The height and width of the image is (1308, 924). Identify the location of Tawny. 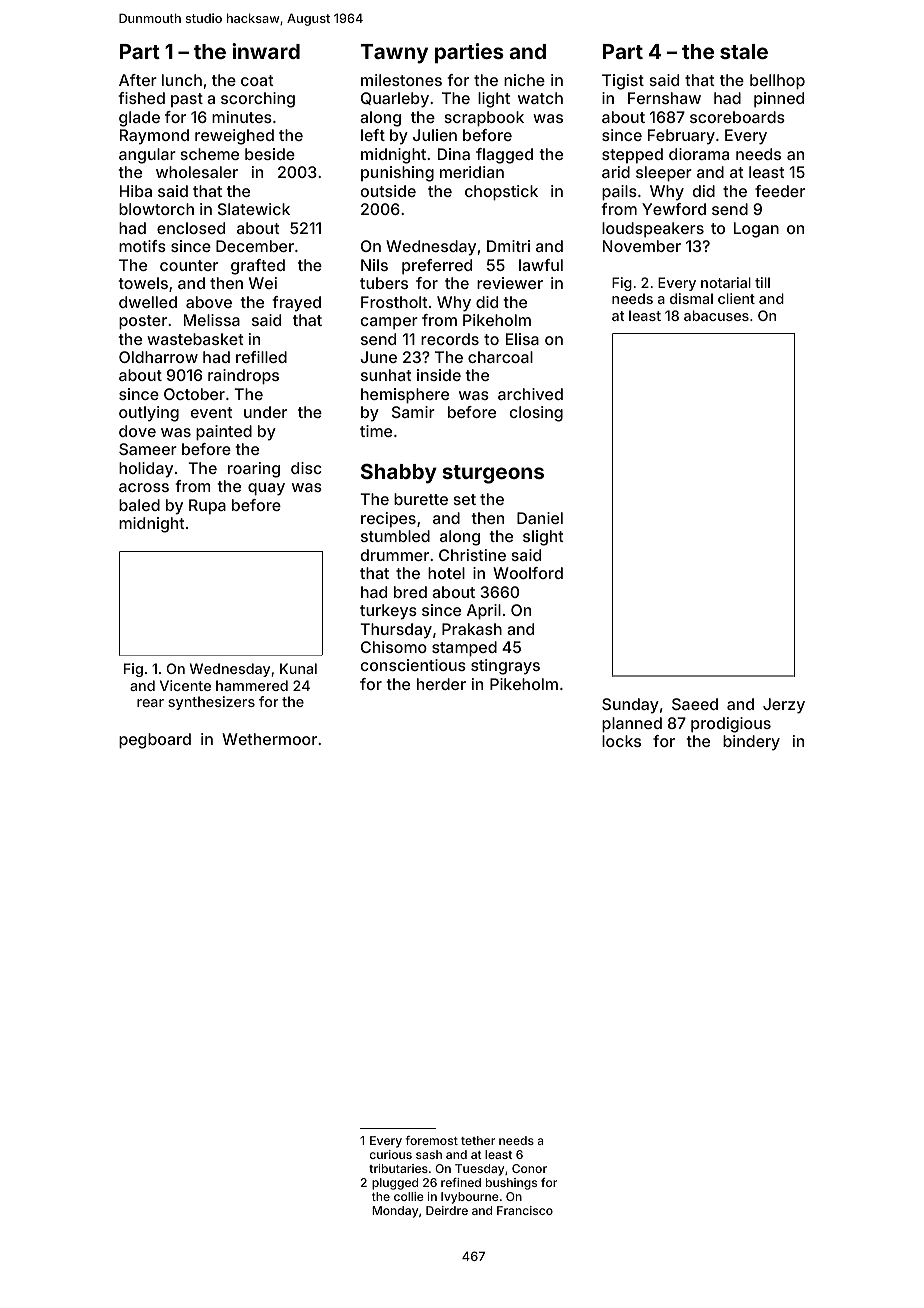
(394, 54).
